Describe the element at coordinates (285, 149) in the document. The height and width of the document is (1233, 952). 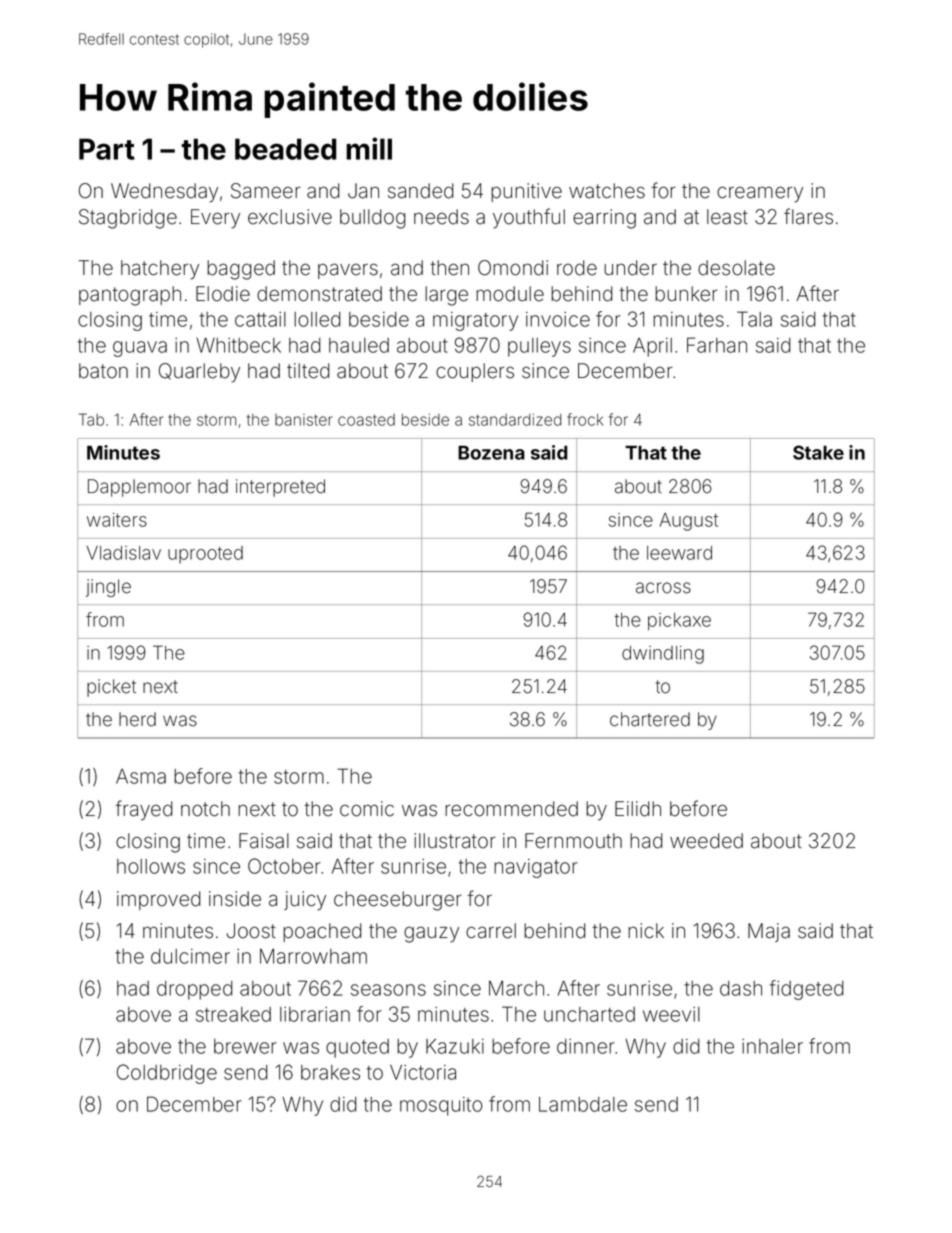
I see `beaded` at that location.
